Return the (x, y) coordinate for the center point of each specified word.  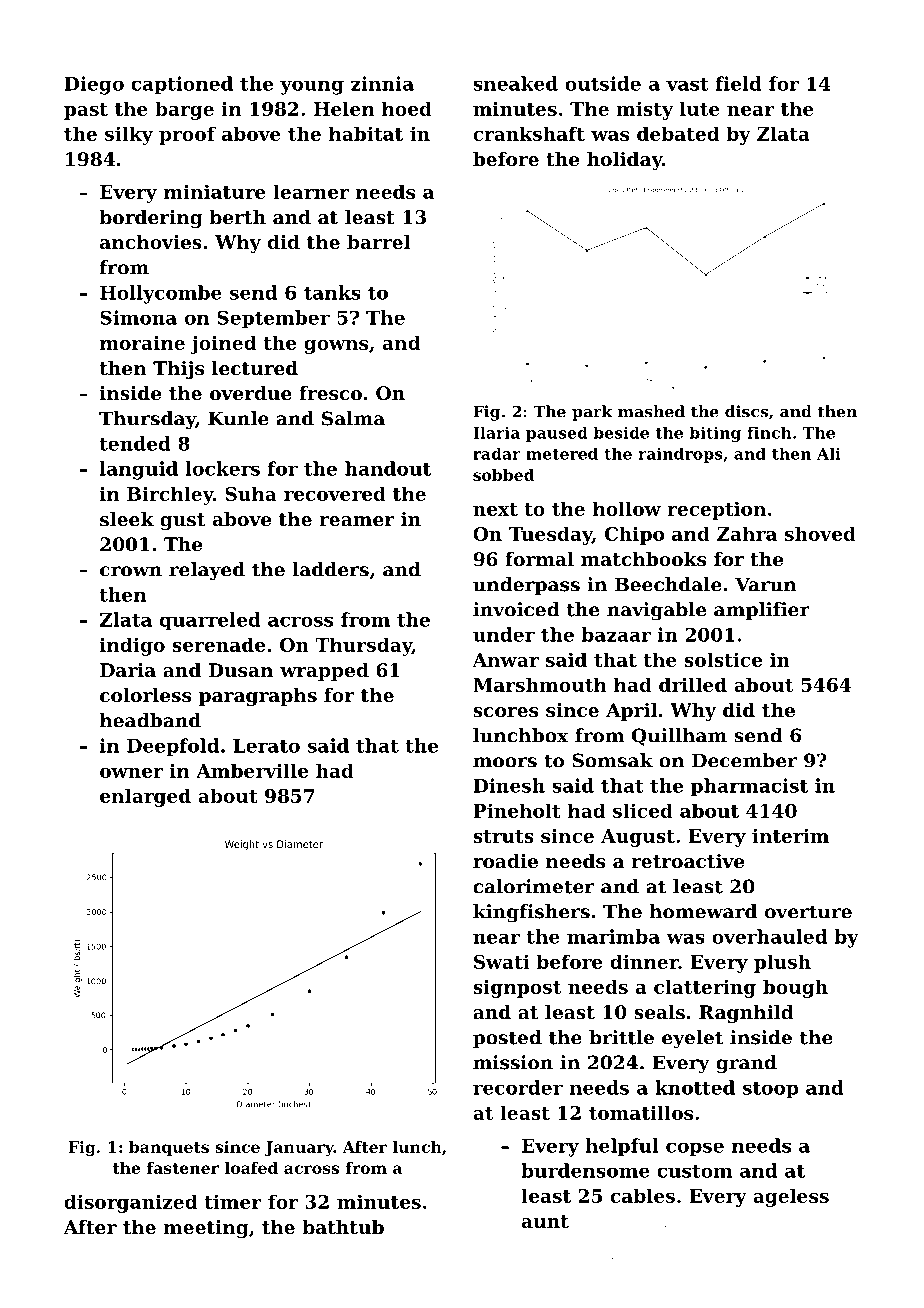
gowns (336, 347)
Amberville (252, 770)
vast (687, 84)
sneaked (515, 83)
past (86, 111)
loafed (251, 1168)
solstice (723, 659)
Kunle (238, 418)
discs (746, 411)
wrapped (324, 672)
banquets (169, 1148)
